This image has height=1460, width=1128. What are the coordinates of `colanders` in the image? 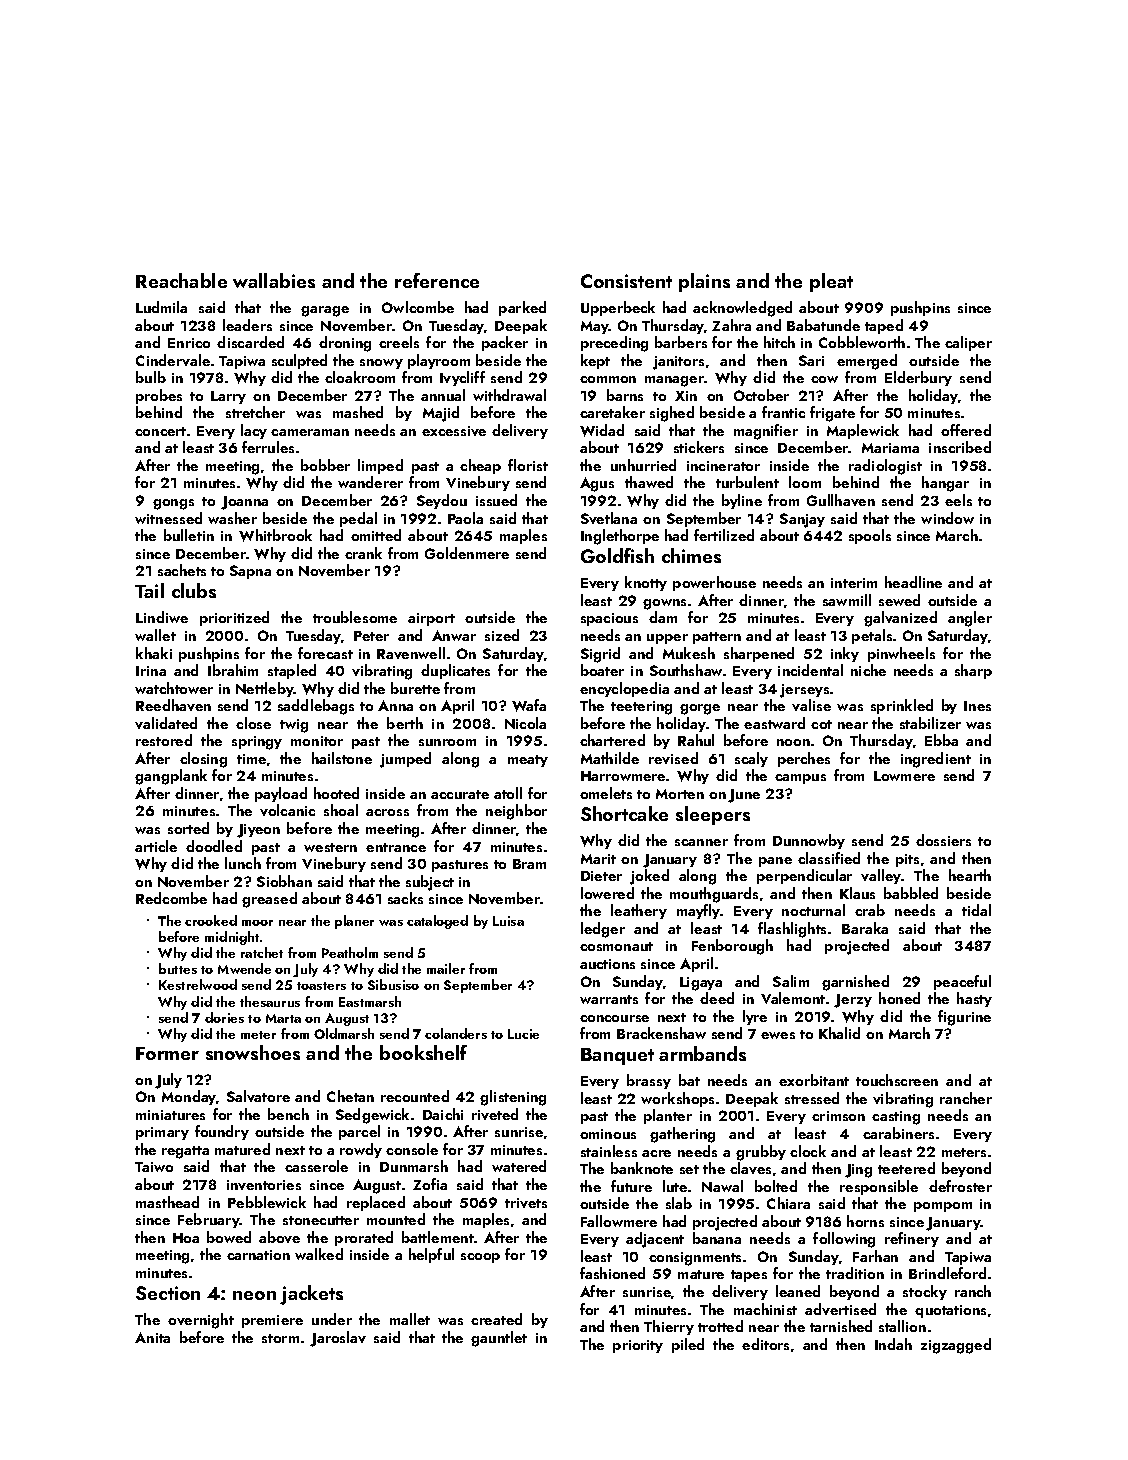 It's located at (456, 1033).
